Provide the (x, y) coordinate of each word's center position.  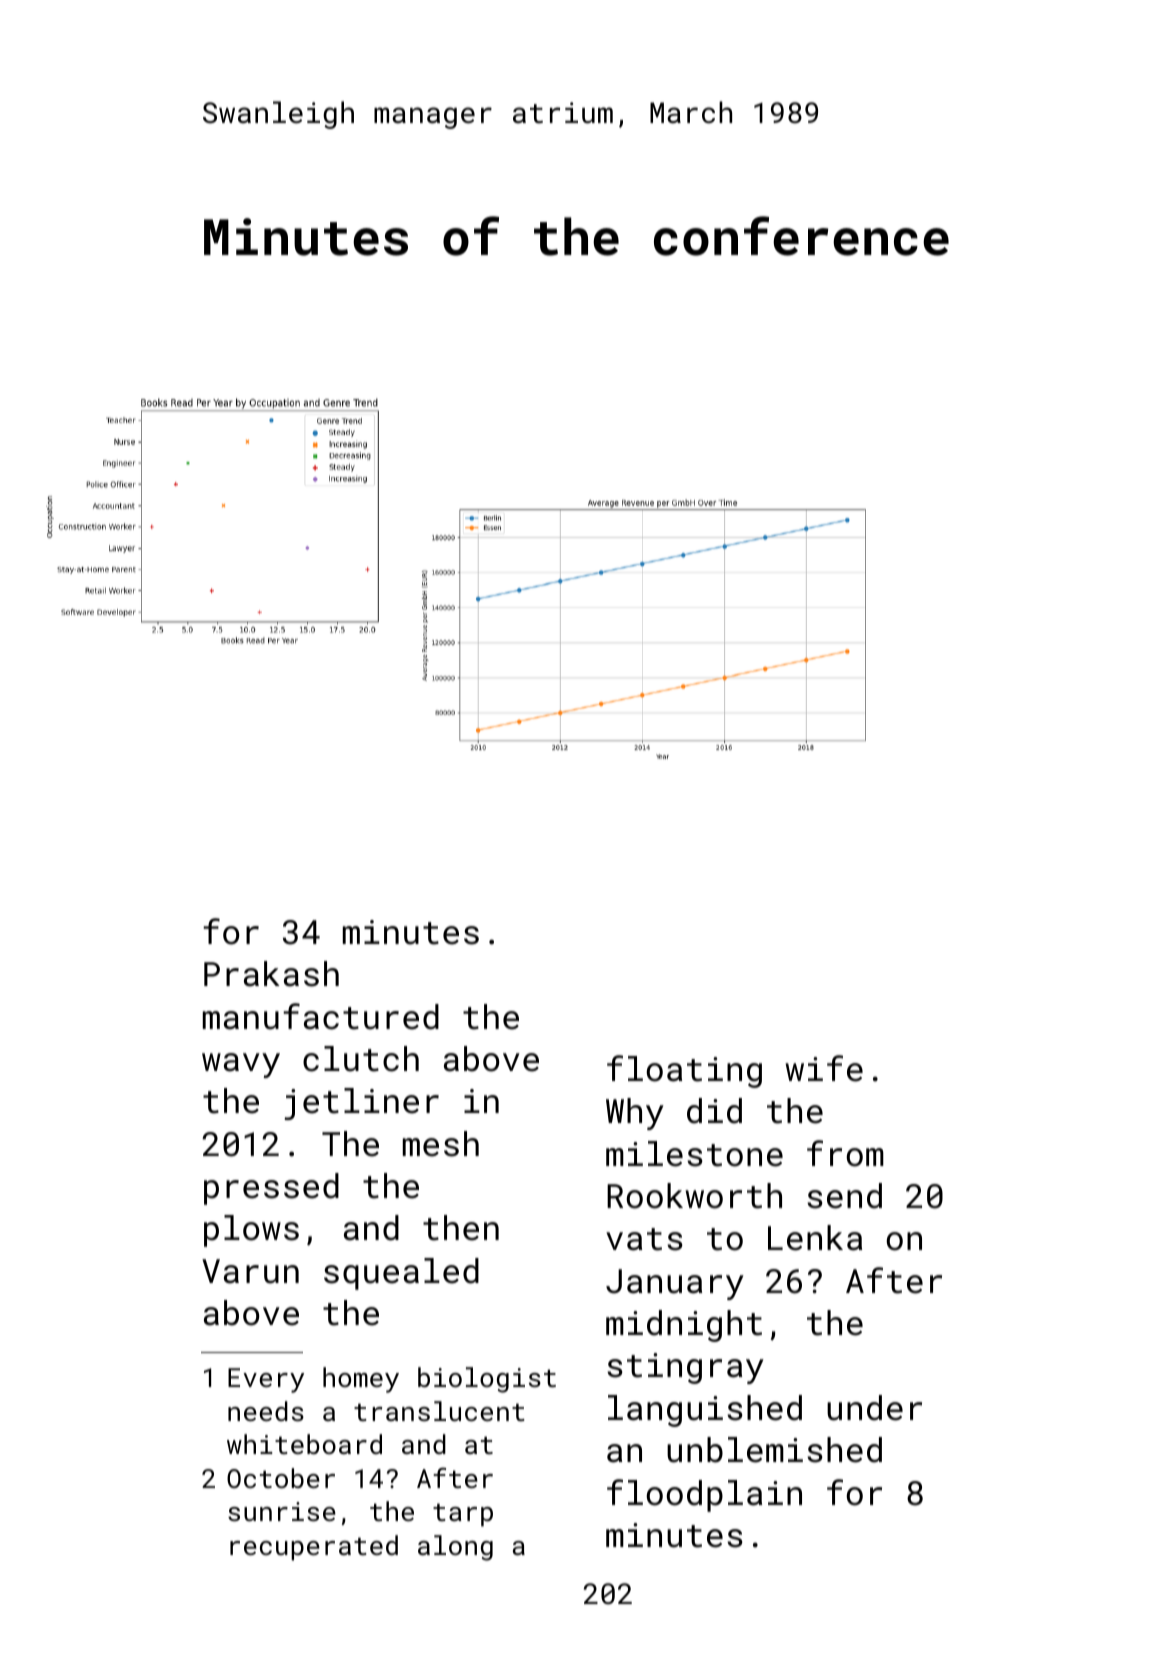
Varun (250, 1271)
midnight (684, 1326)
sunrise (282, 1511)
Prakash (271, 974)
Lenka (815, 1238)
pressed (271, 1189)
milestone (694, 1154)
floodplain (704, 1495)
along (455, 1548)
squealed (401, 1274)
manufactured (321, 1016)
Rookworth (694, 1196)
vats (644, 1239)
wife (824, 1068)
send (844, 1196)
